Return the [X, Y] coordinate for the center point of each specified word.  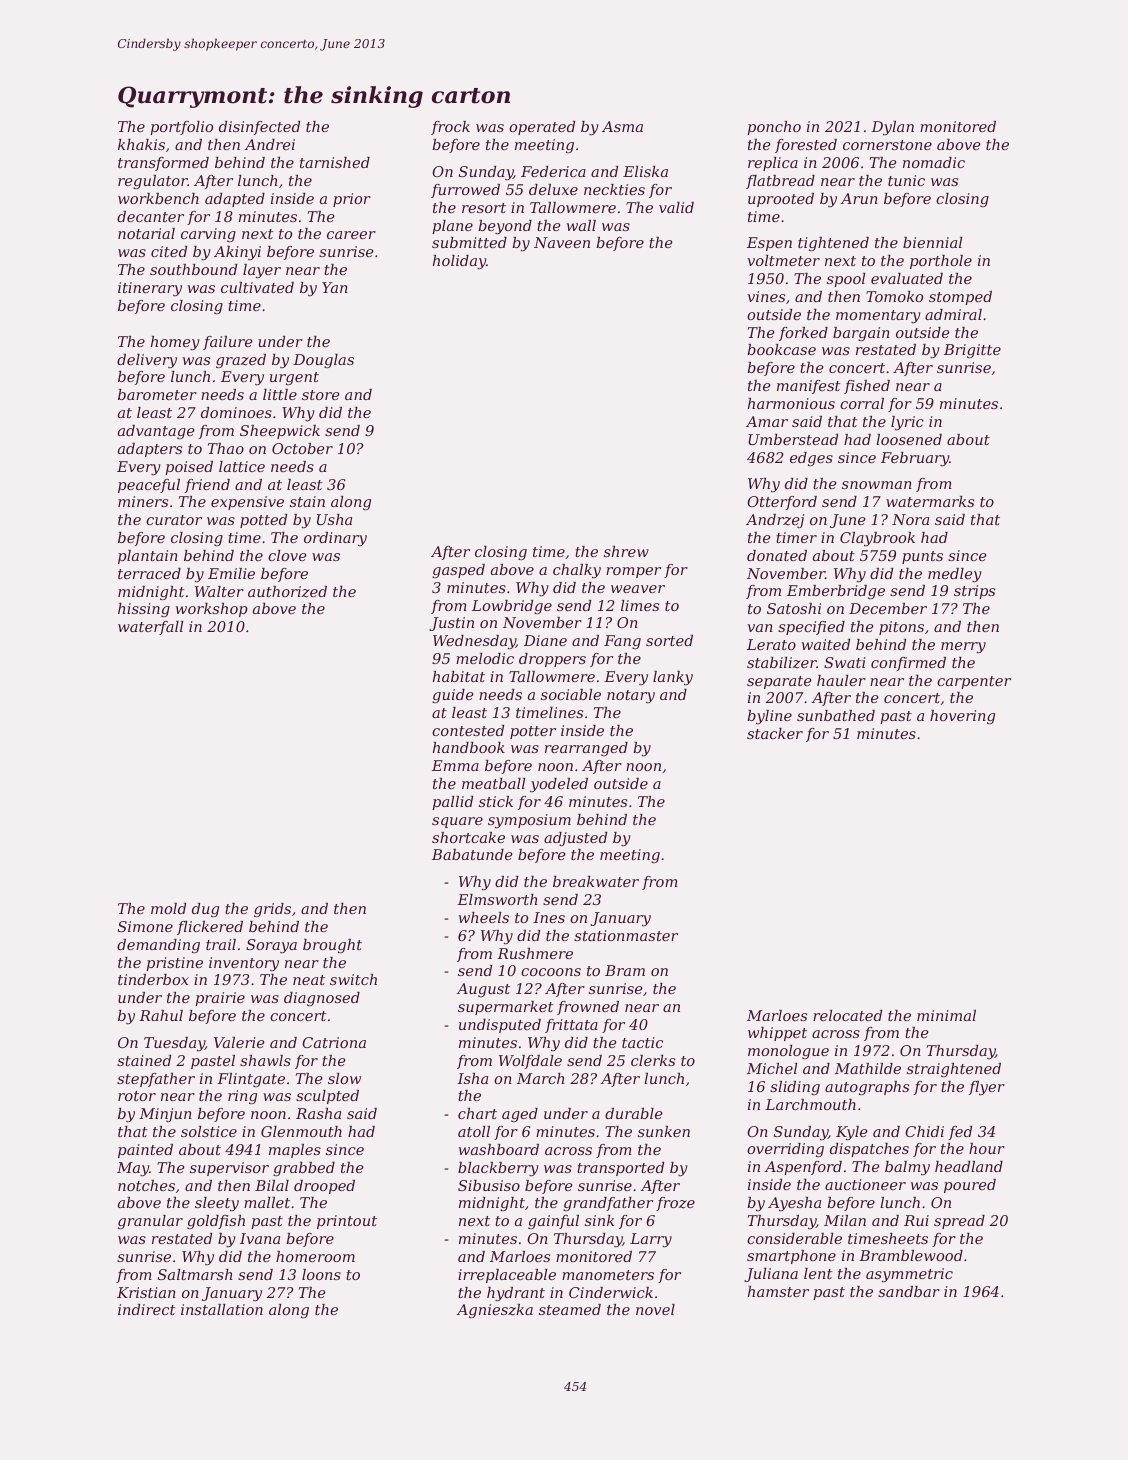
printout [347, 1222]
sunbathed [836, 715]
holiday [459, 262]
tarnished [335, 162]
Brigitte [972, 351]
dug [205, 910]
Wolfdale [530, 1062]
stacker [775, 733]
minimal [946, 1015]
